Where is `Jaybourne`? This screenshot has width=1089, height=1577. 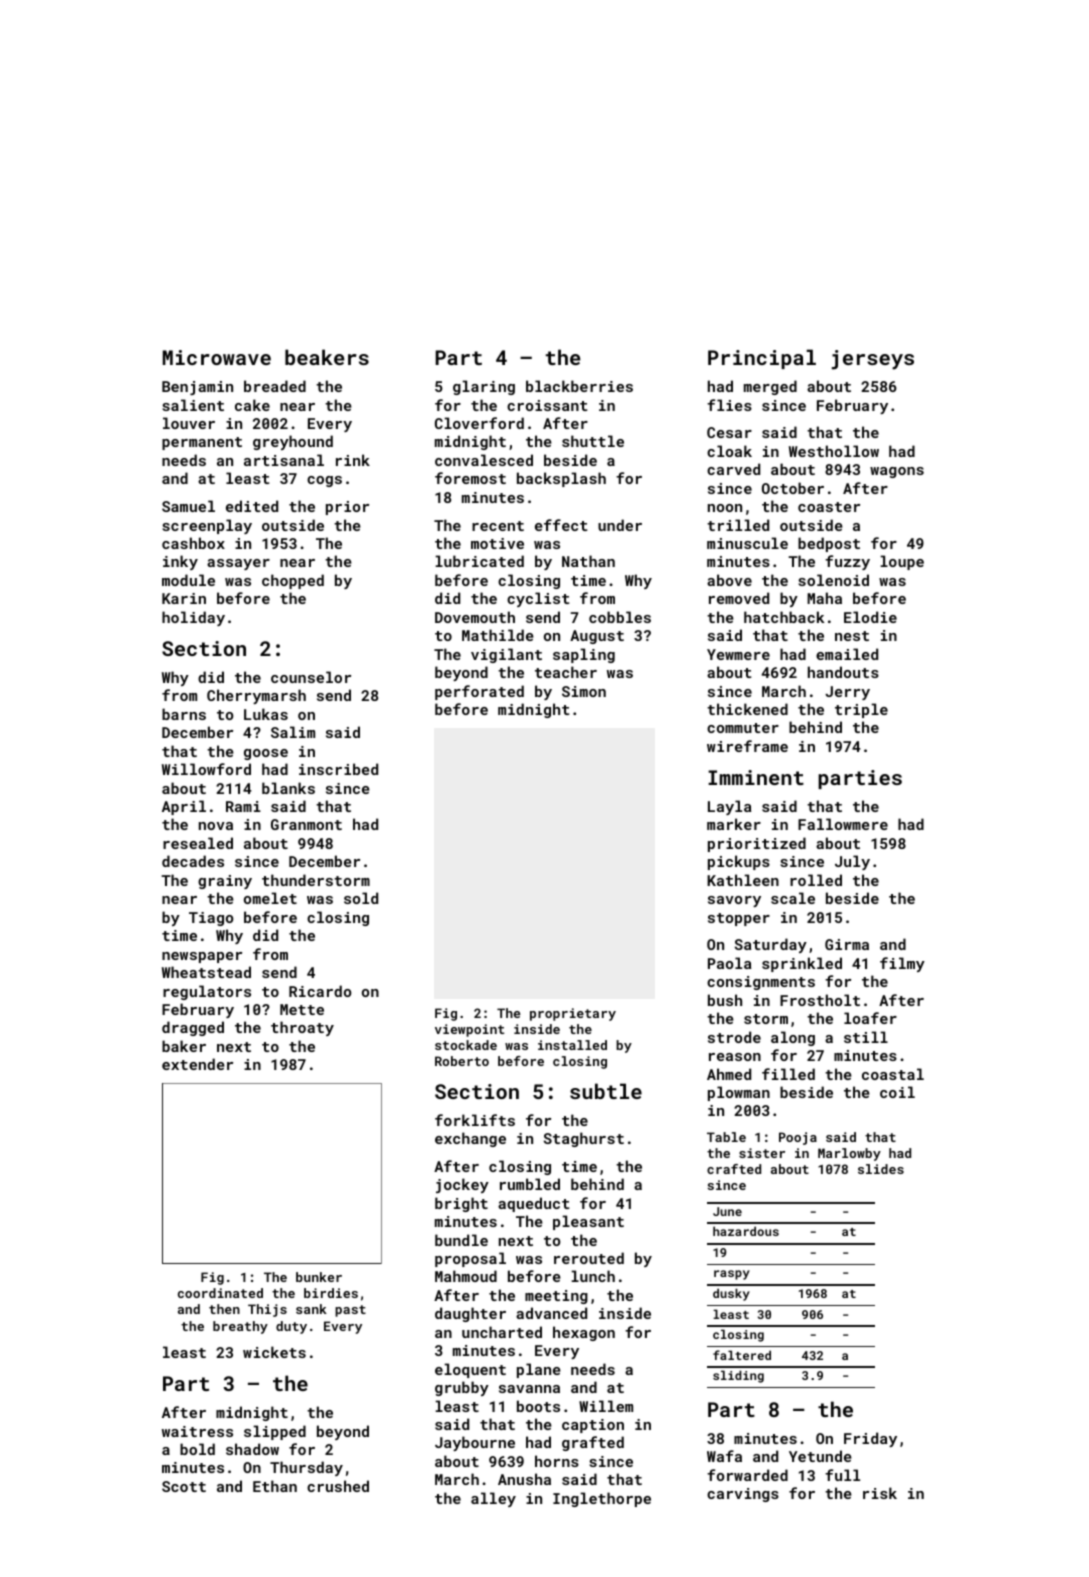 Jaybourne is located at coordinates (475, 1443).
